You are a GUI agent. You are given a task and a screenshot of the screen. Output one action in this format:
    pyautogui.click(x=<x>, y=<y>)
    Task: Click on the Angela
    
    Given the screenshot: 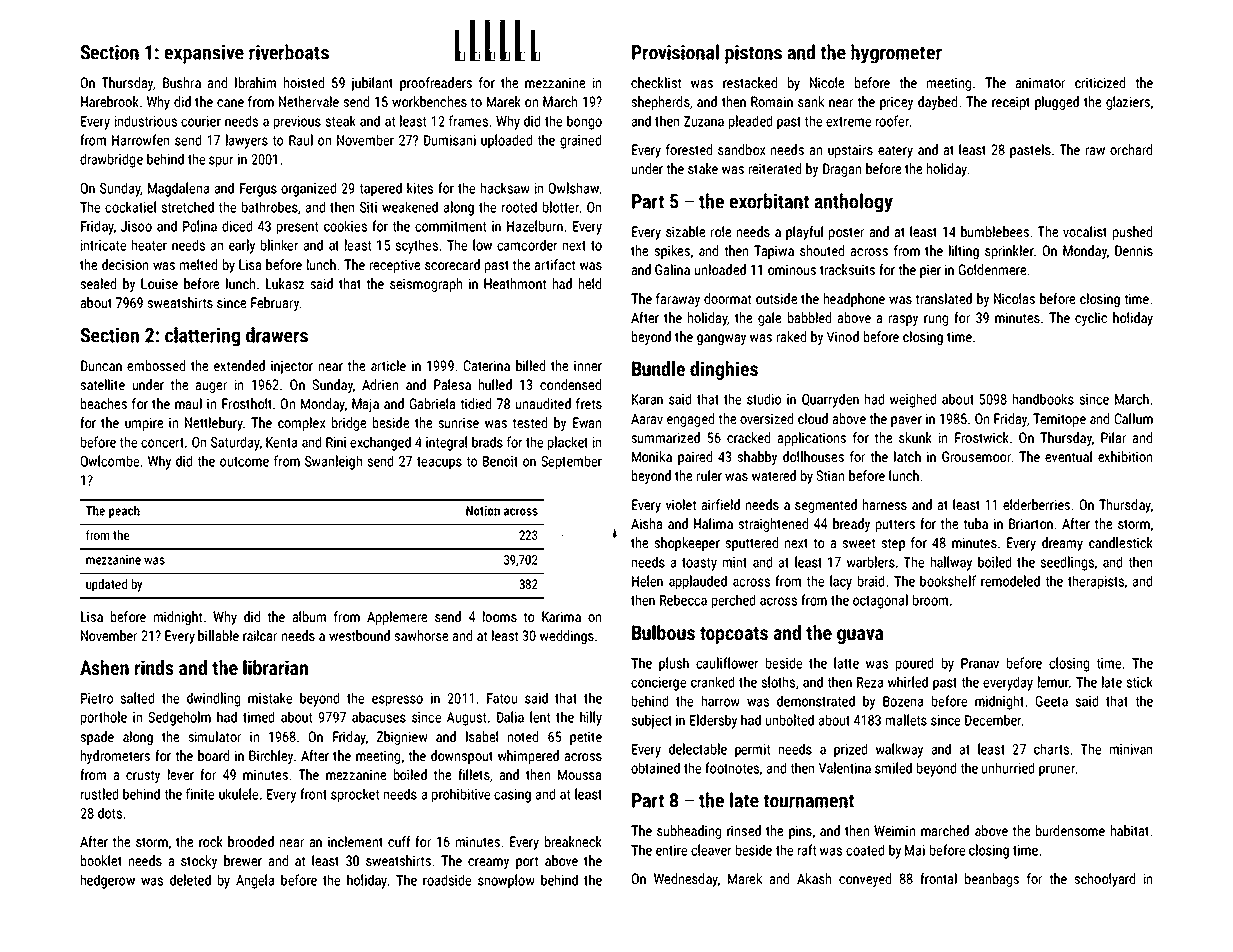 What is the action you would take?
    pyautogui.click(x=255, y=881)
